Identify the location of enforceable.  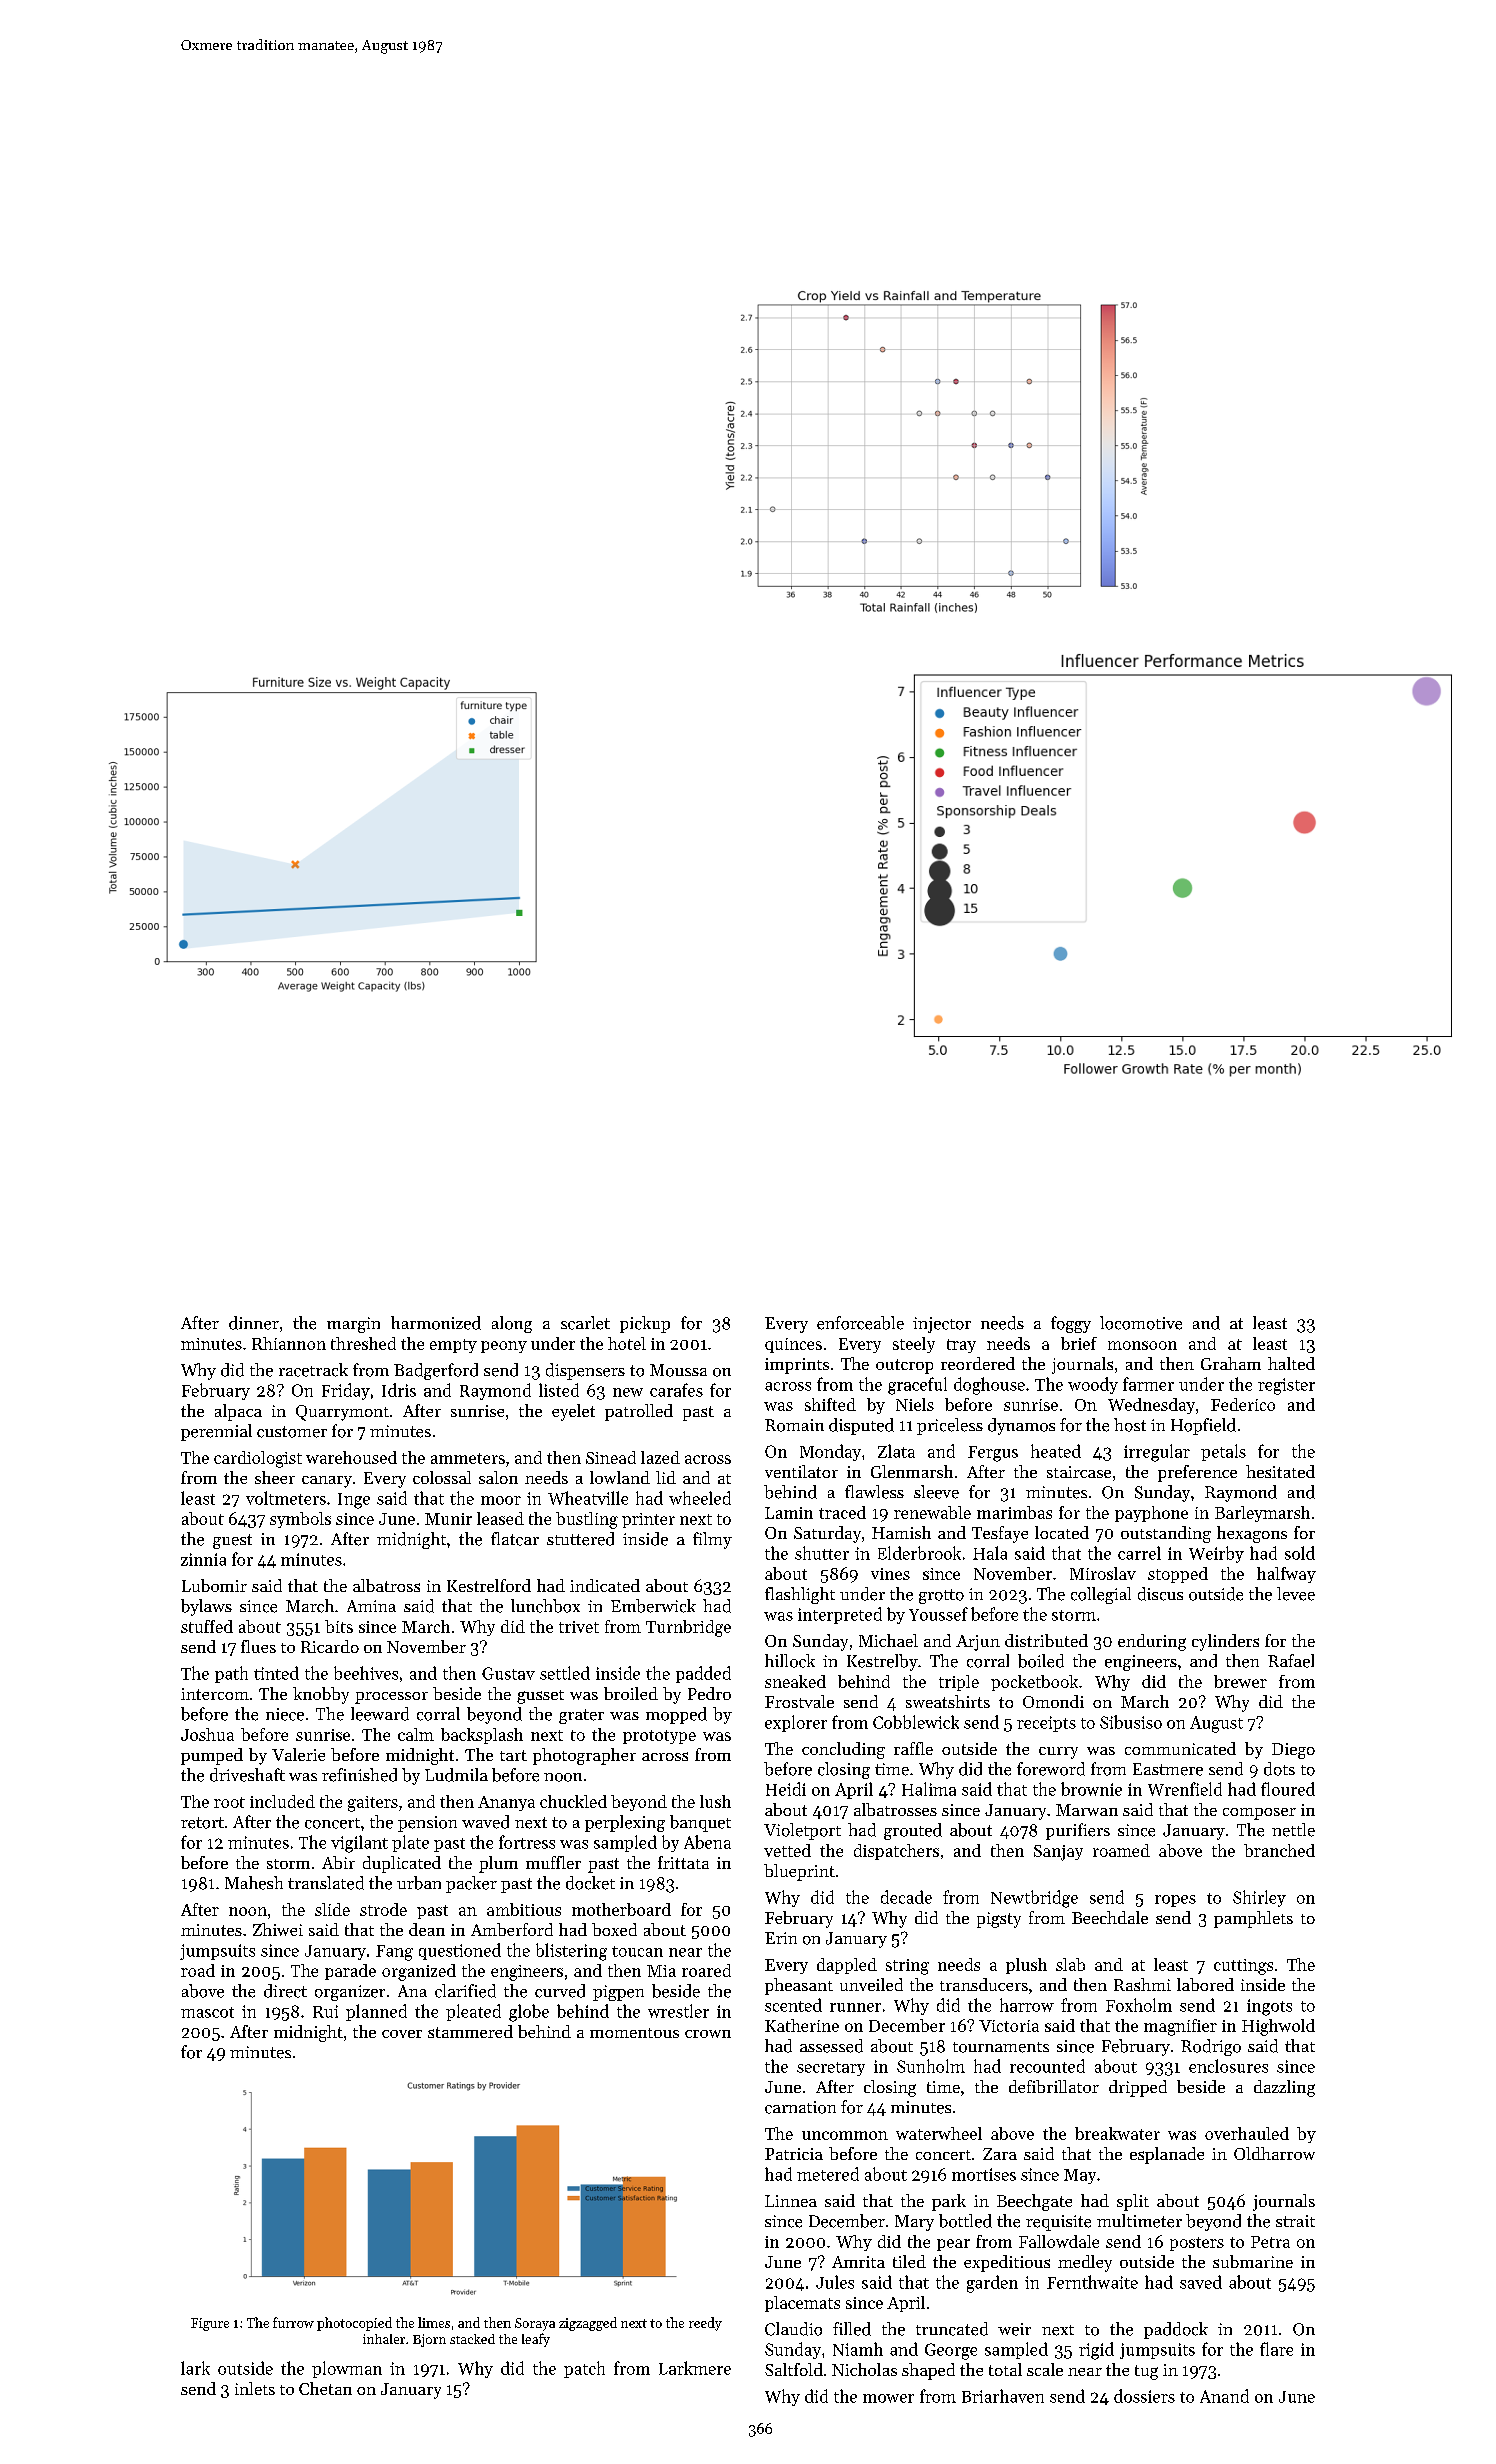
(860, 1323).
